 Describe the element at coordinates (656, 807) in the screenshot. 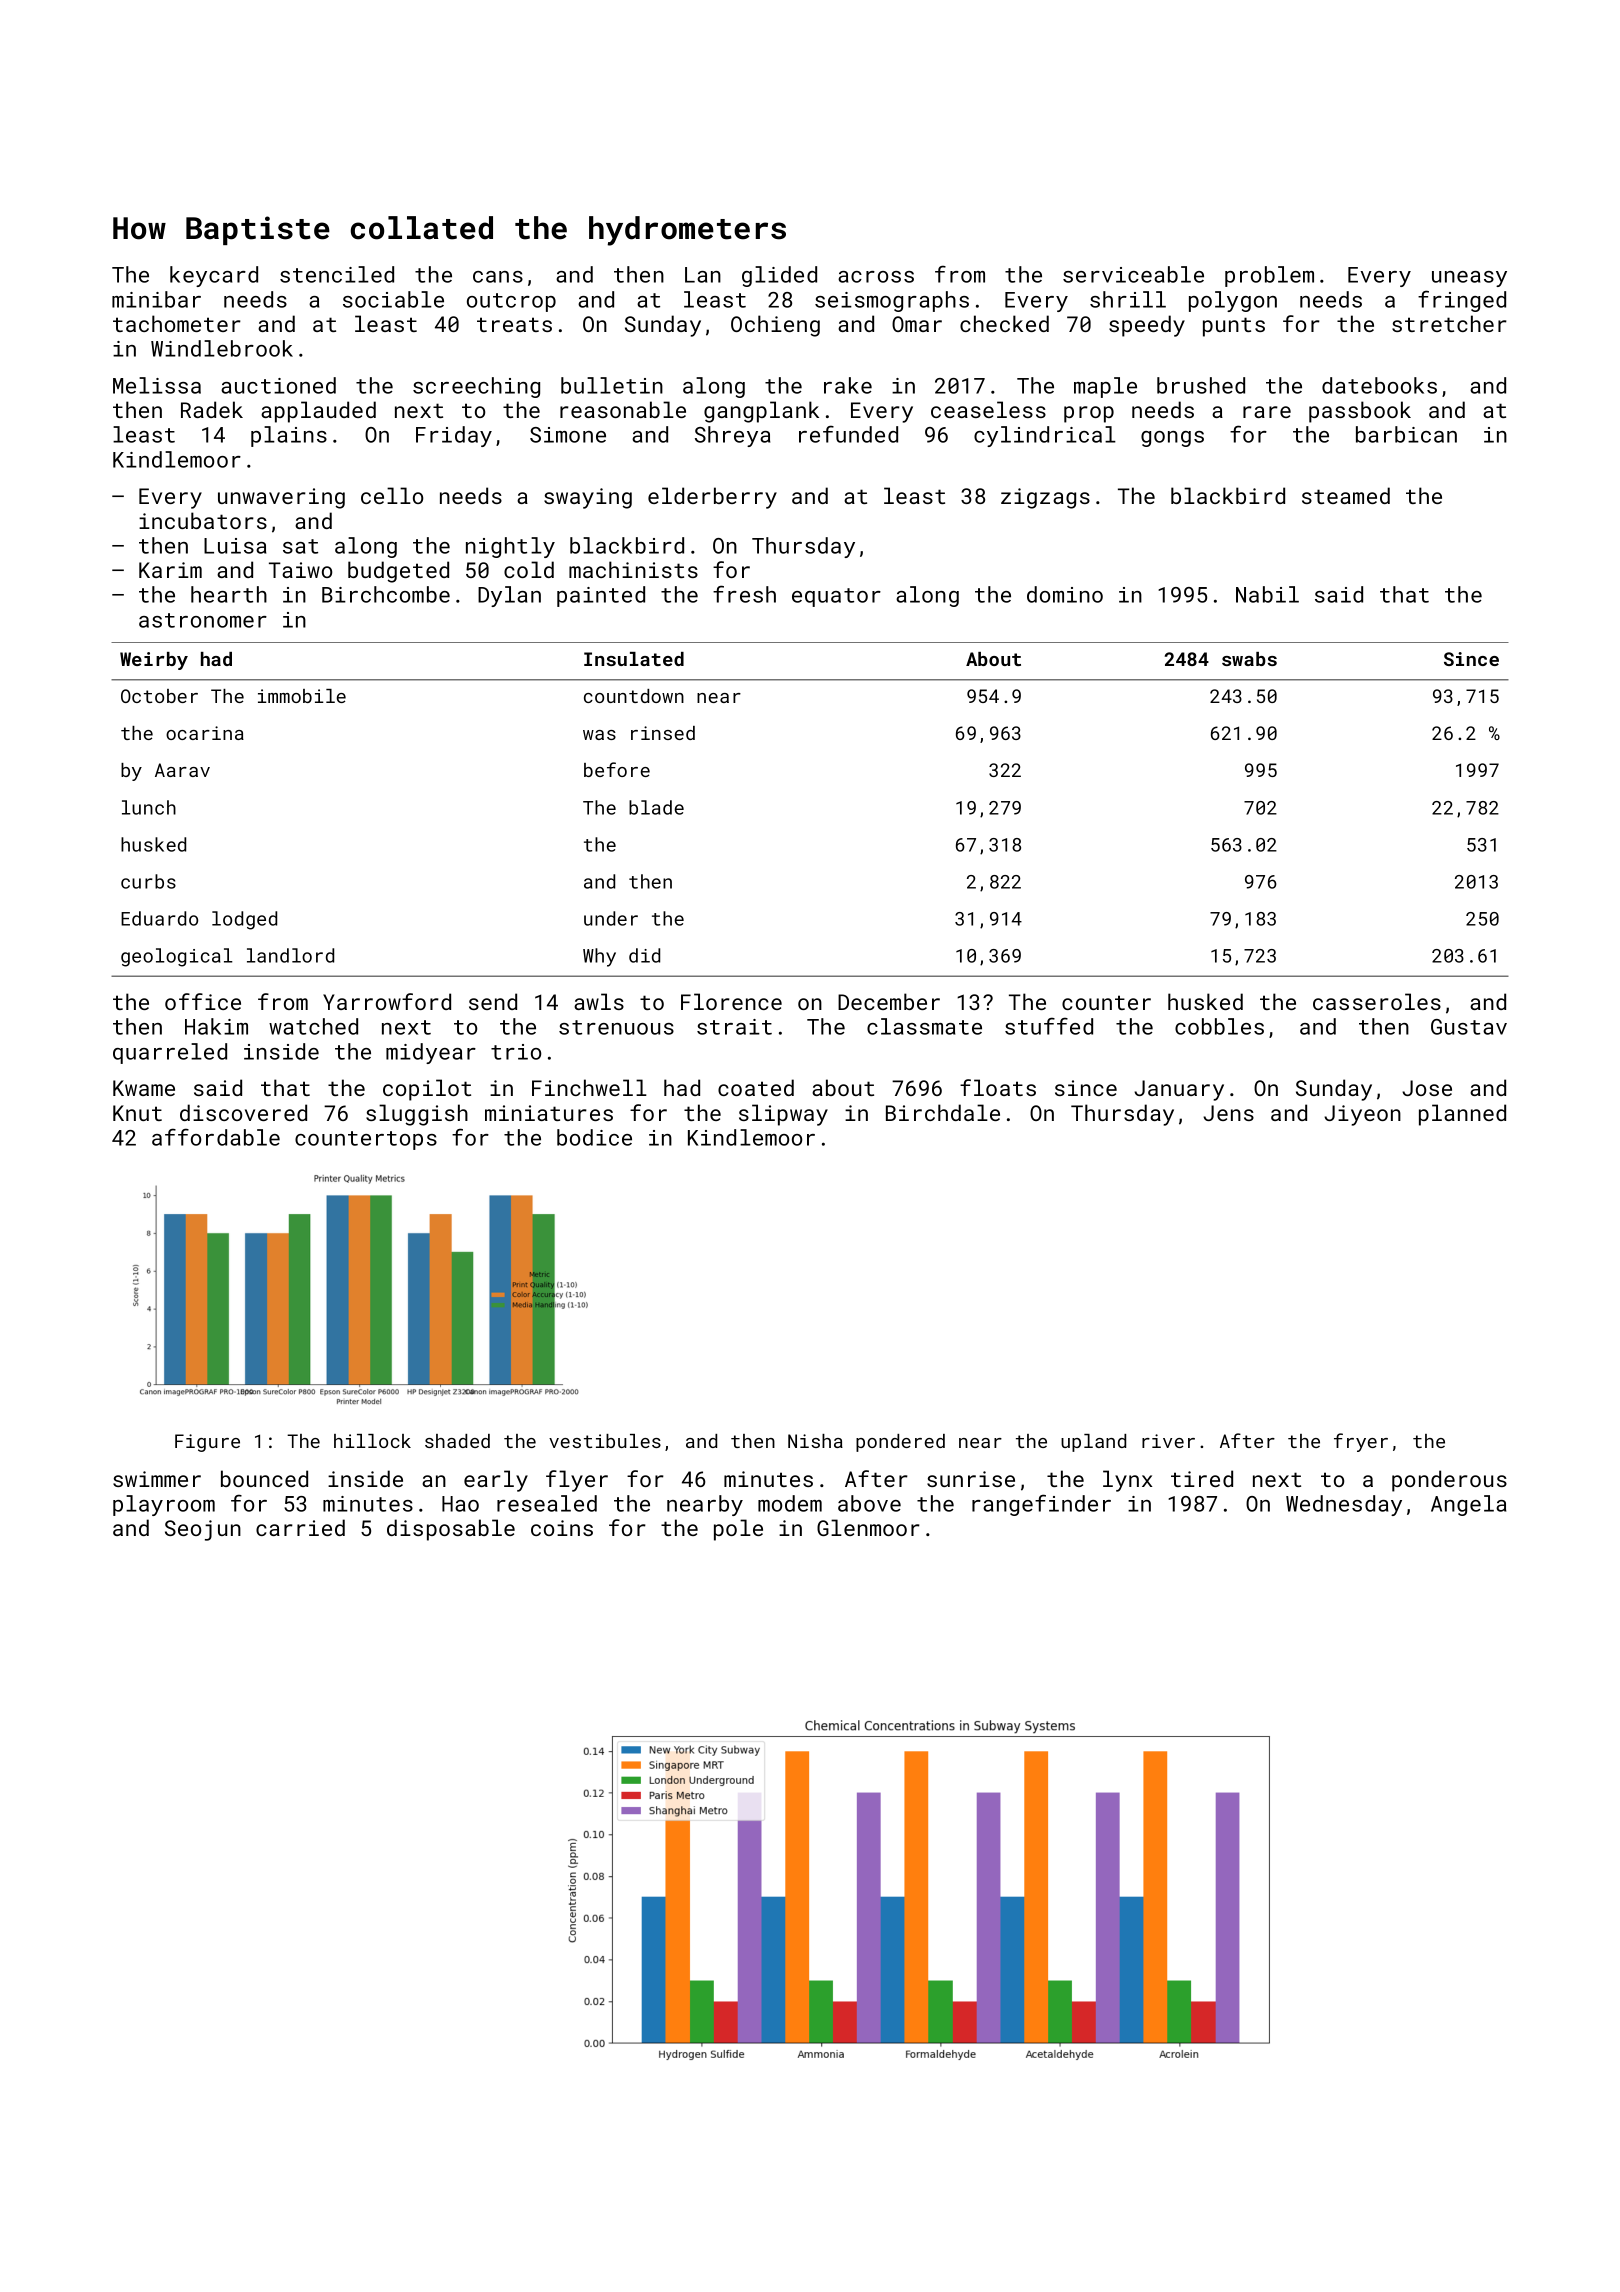

I see `blade` at that location.
